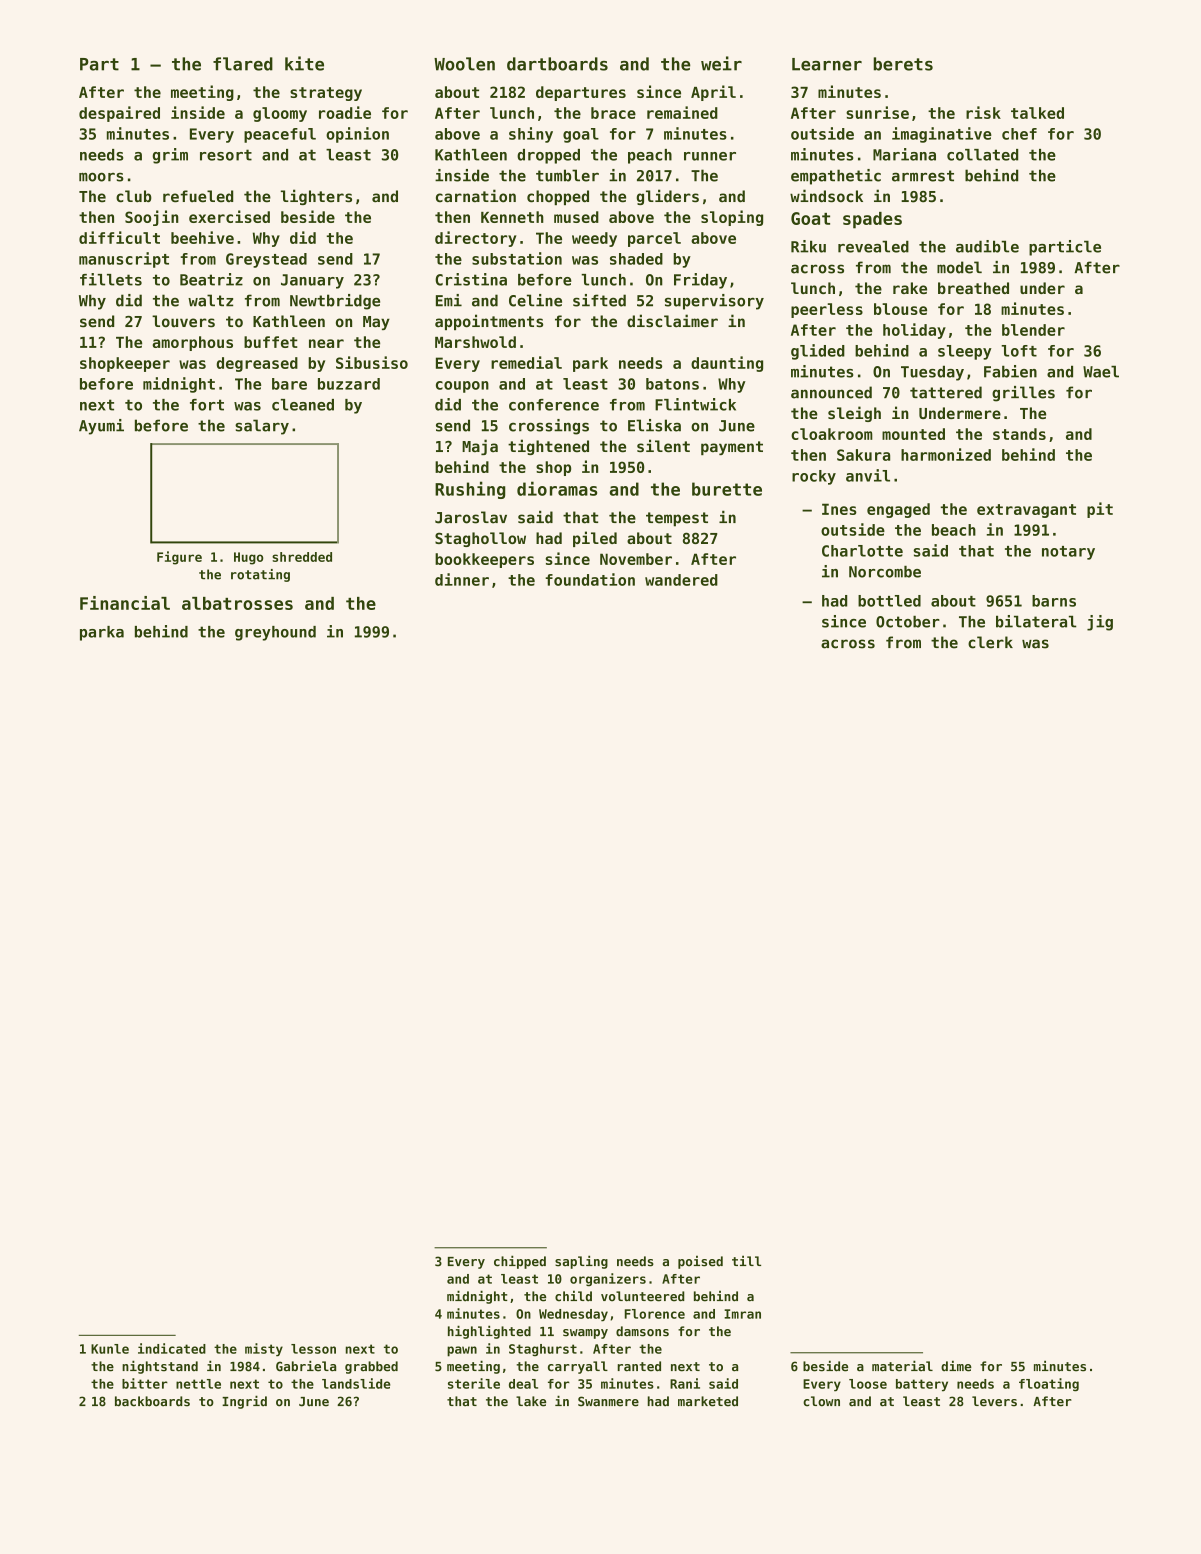 The image size is (1201, 1554). What do you see at coordinates (590, 579) in the document?
I see `foundation` at bounding box center [590, 579].
